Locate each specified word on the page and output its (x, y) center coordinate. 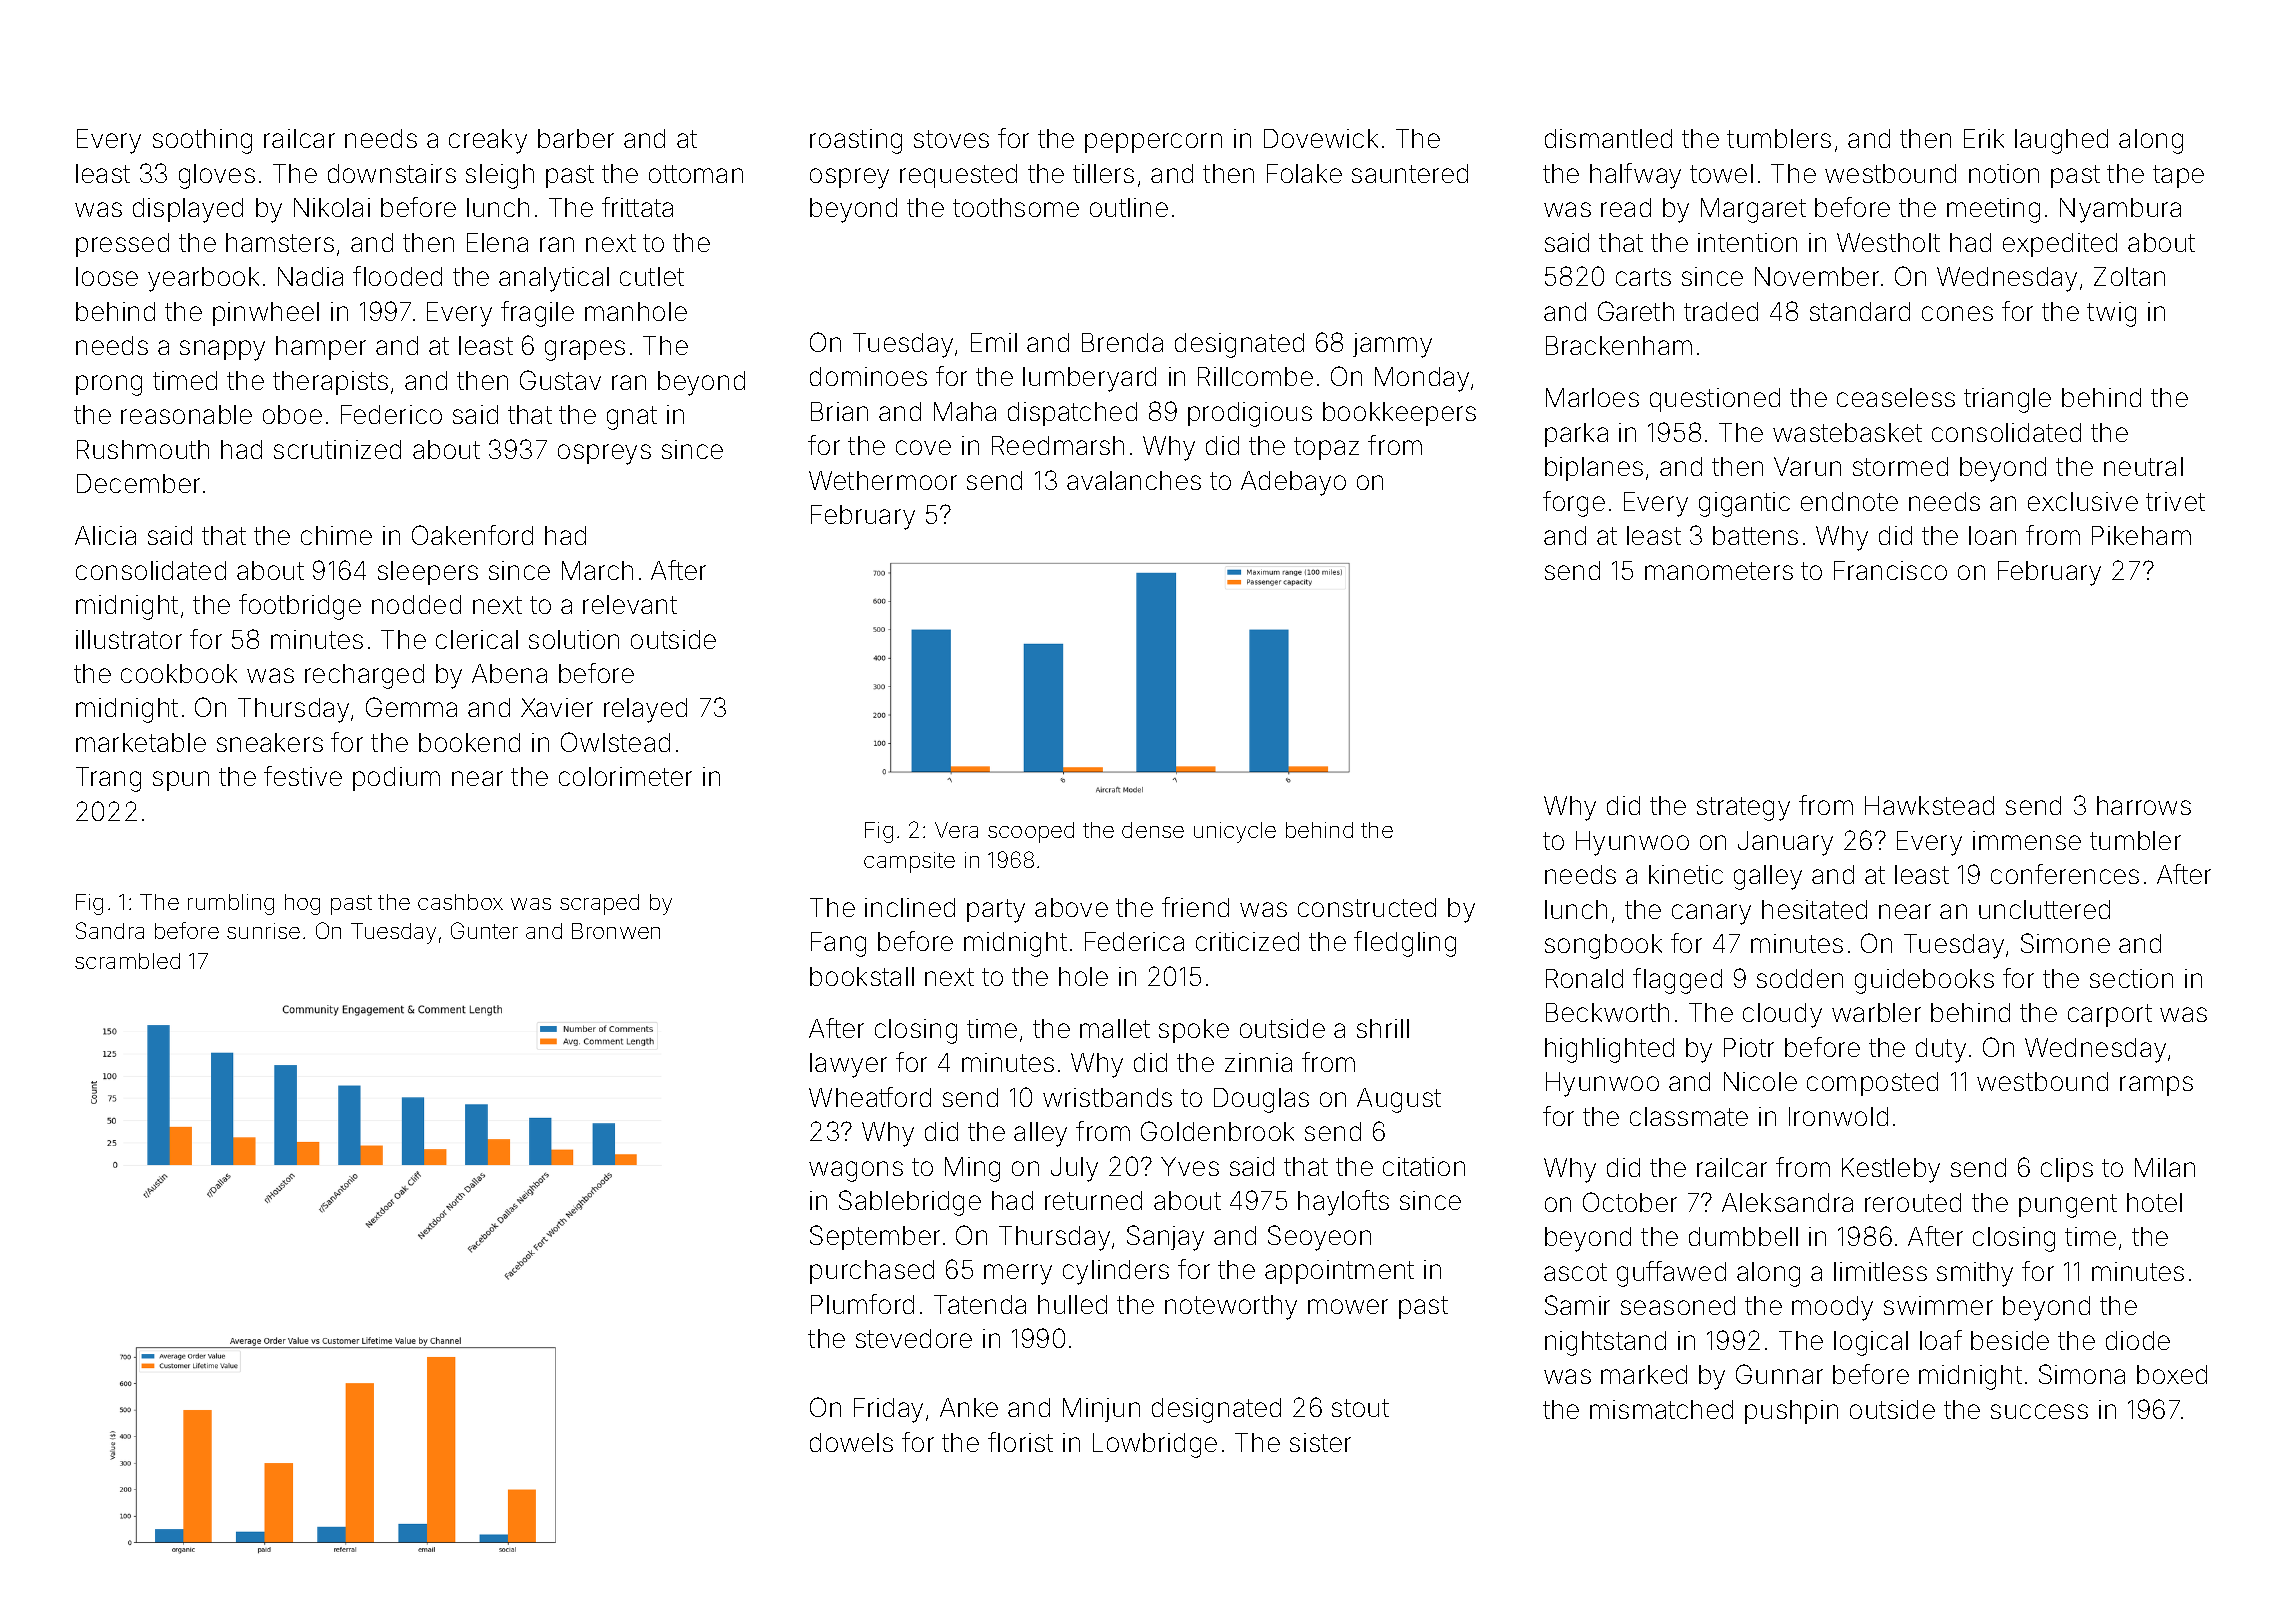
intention (1747, 242)
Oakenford (472, 535)
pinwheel (266, 314)
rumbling (231, 904)
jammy (1392, 345)
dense (1153, 830)
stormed (1900, 466)
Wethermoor (883, 480)
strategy (1743, 809)
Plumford (862, 1304)
